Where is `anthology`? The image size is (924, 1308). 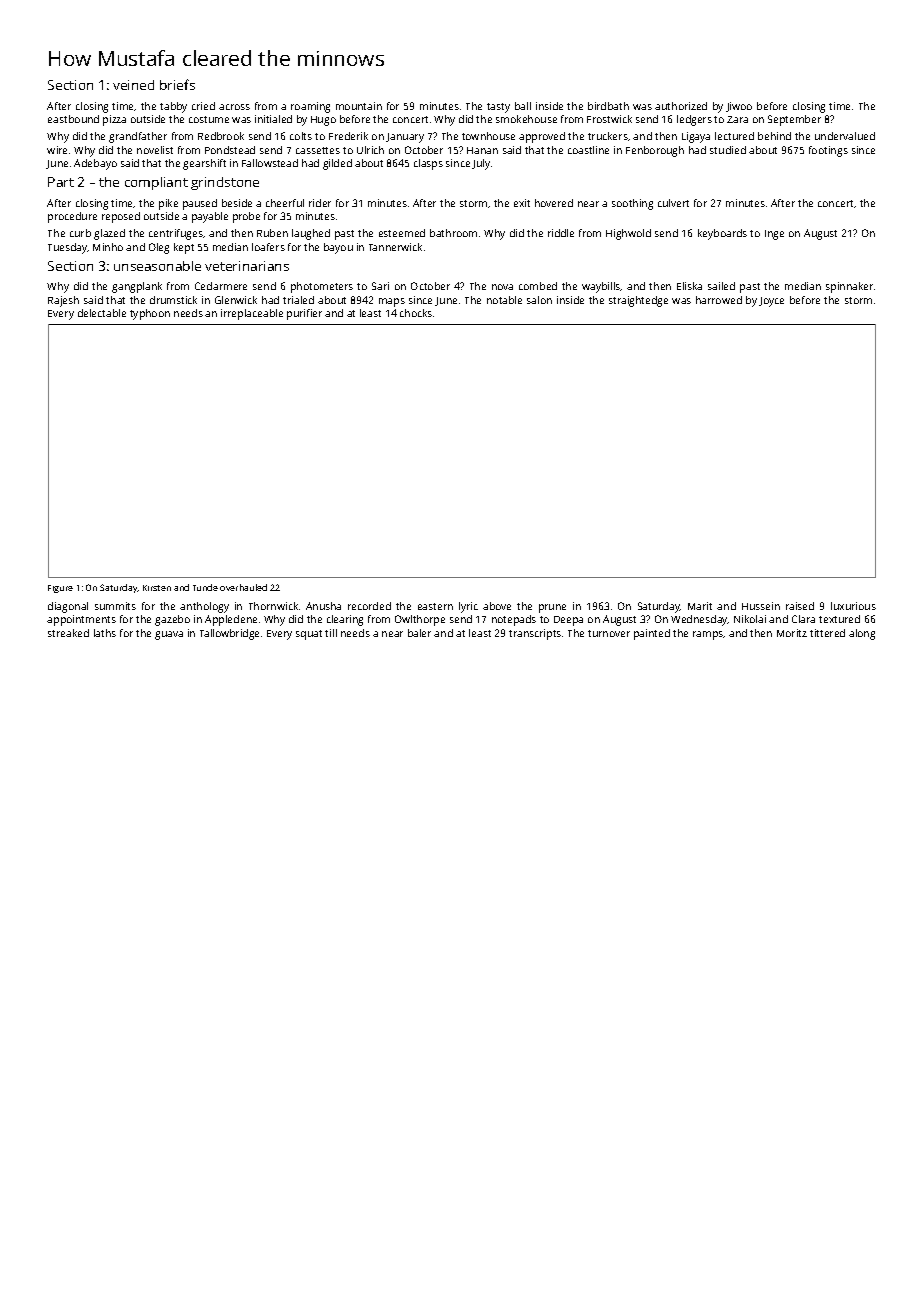 anthology is located at coordinates (204, 607).
